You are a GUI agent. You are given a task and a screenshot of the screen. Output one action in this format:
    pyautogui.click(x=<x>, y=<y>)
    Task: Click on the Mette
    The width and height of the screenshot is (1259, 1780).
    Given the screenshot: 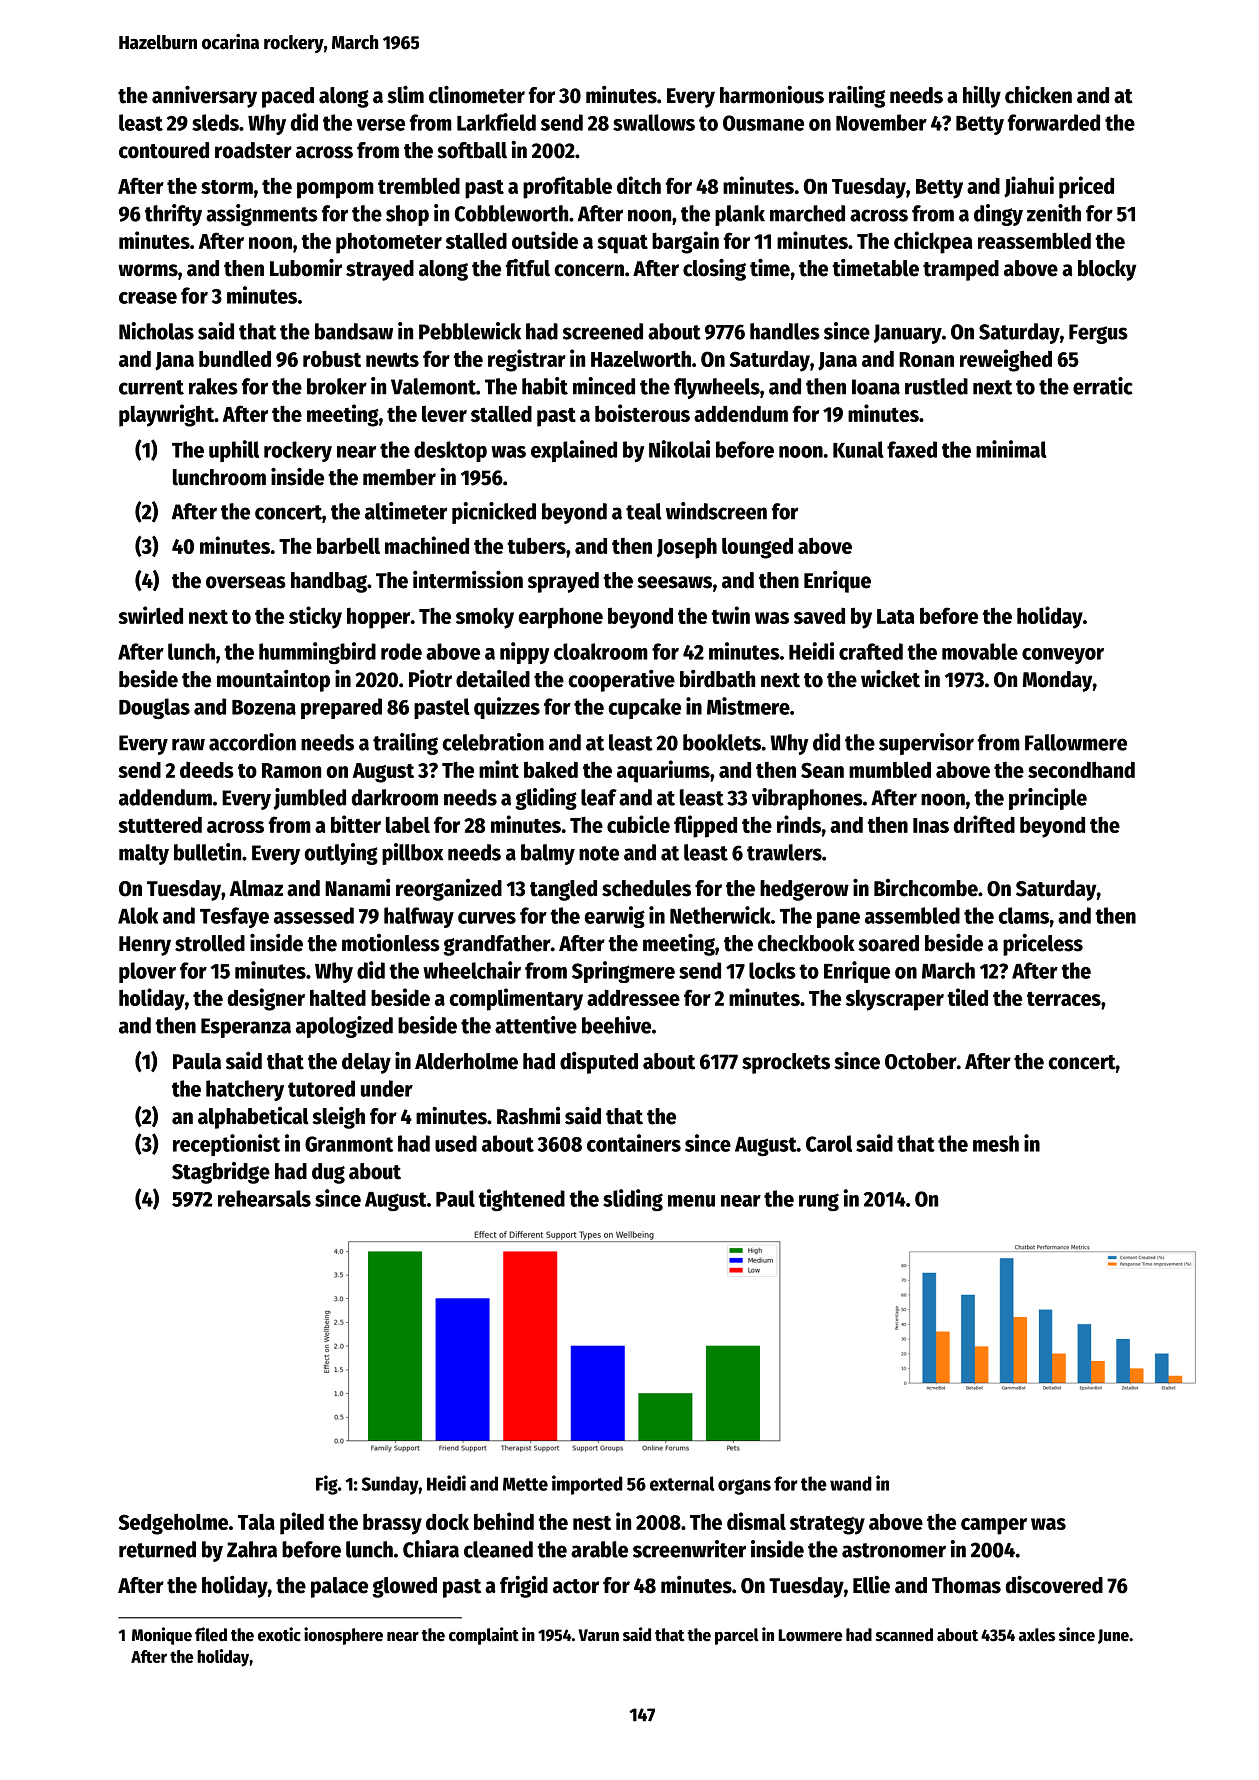 What is the action you would take?
    pyautogui.click(x=525, y=1484)
